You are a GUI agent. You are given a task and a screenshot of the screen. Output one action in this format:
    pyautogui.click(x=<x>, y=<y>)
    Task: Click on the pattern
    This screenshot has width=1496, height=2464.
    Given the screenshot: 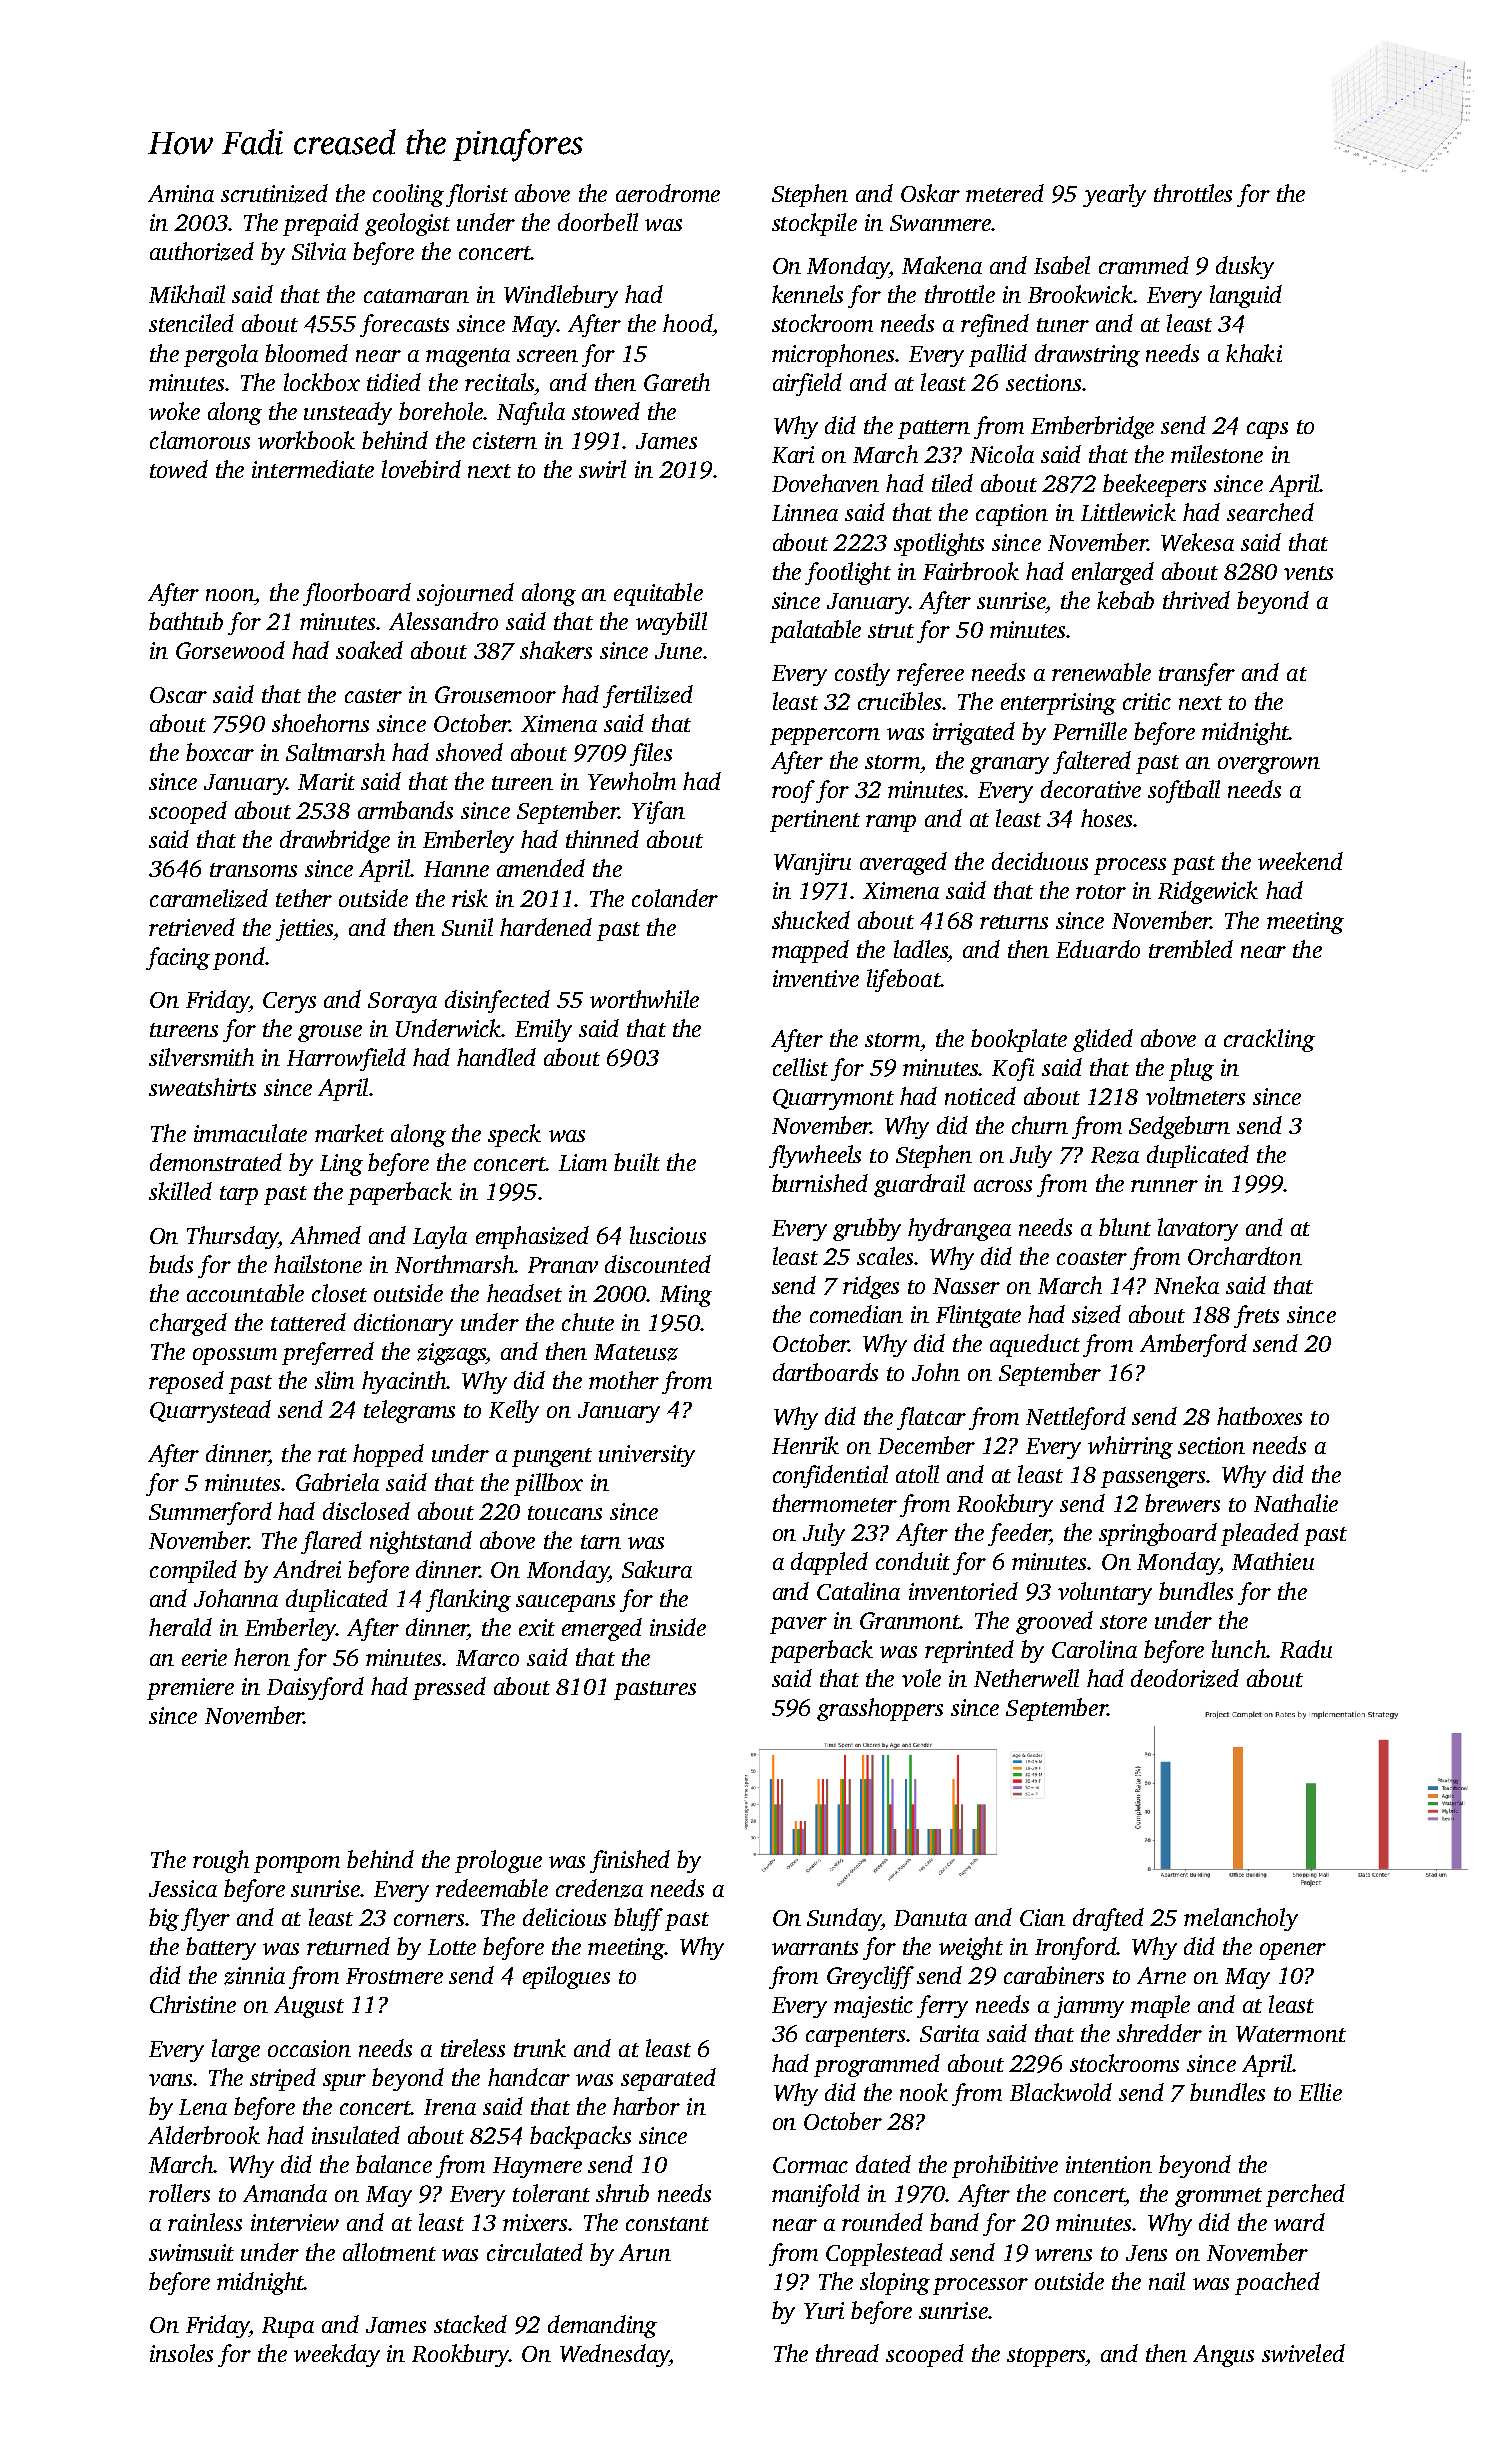 What is the action you would take?
    pyautogui.click(x=934, y=429)
